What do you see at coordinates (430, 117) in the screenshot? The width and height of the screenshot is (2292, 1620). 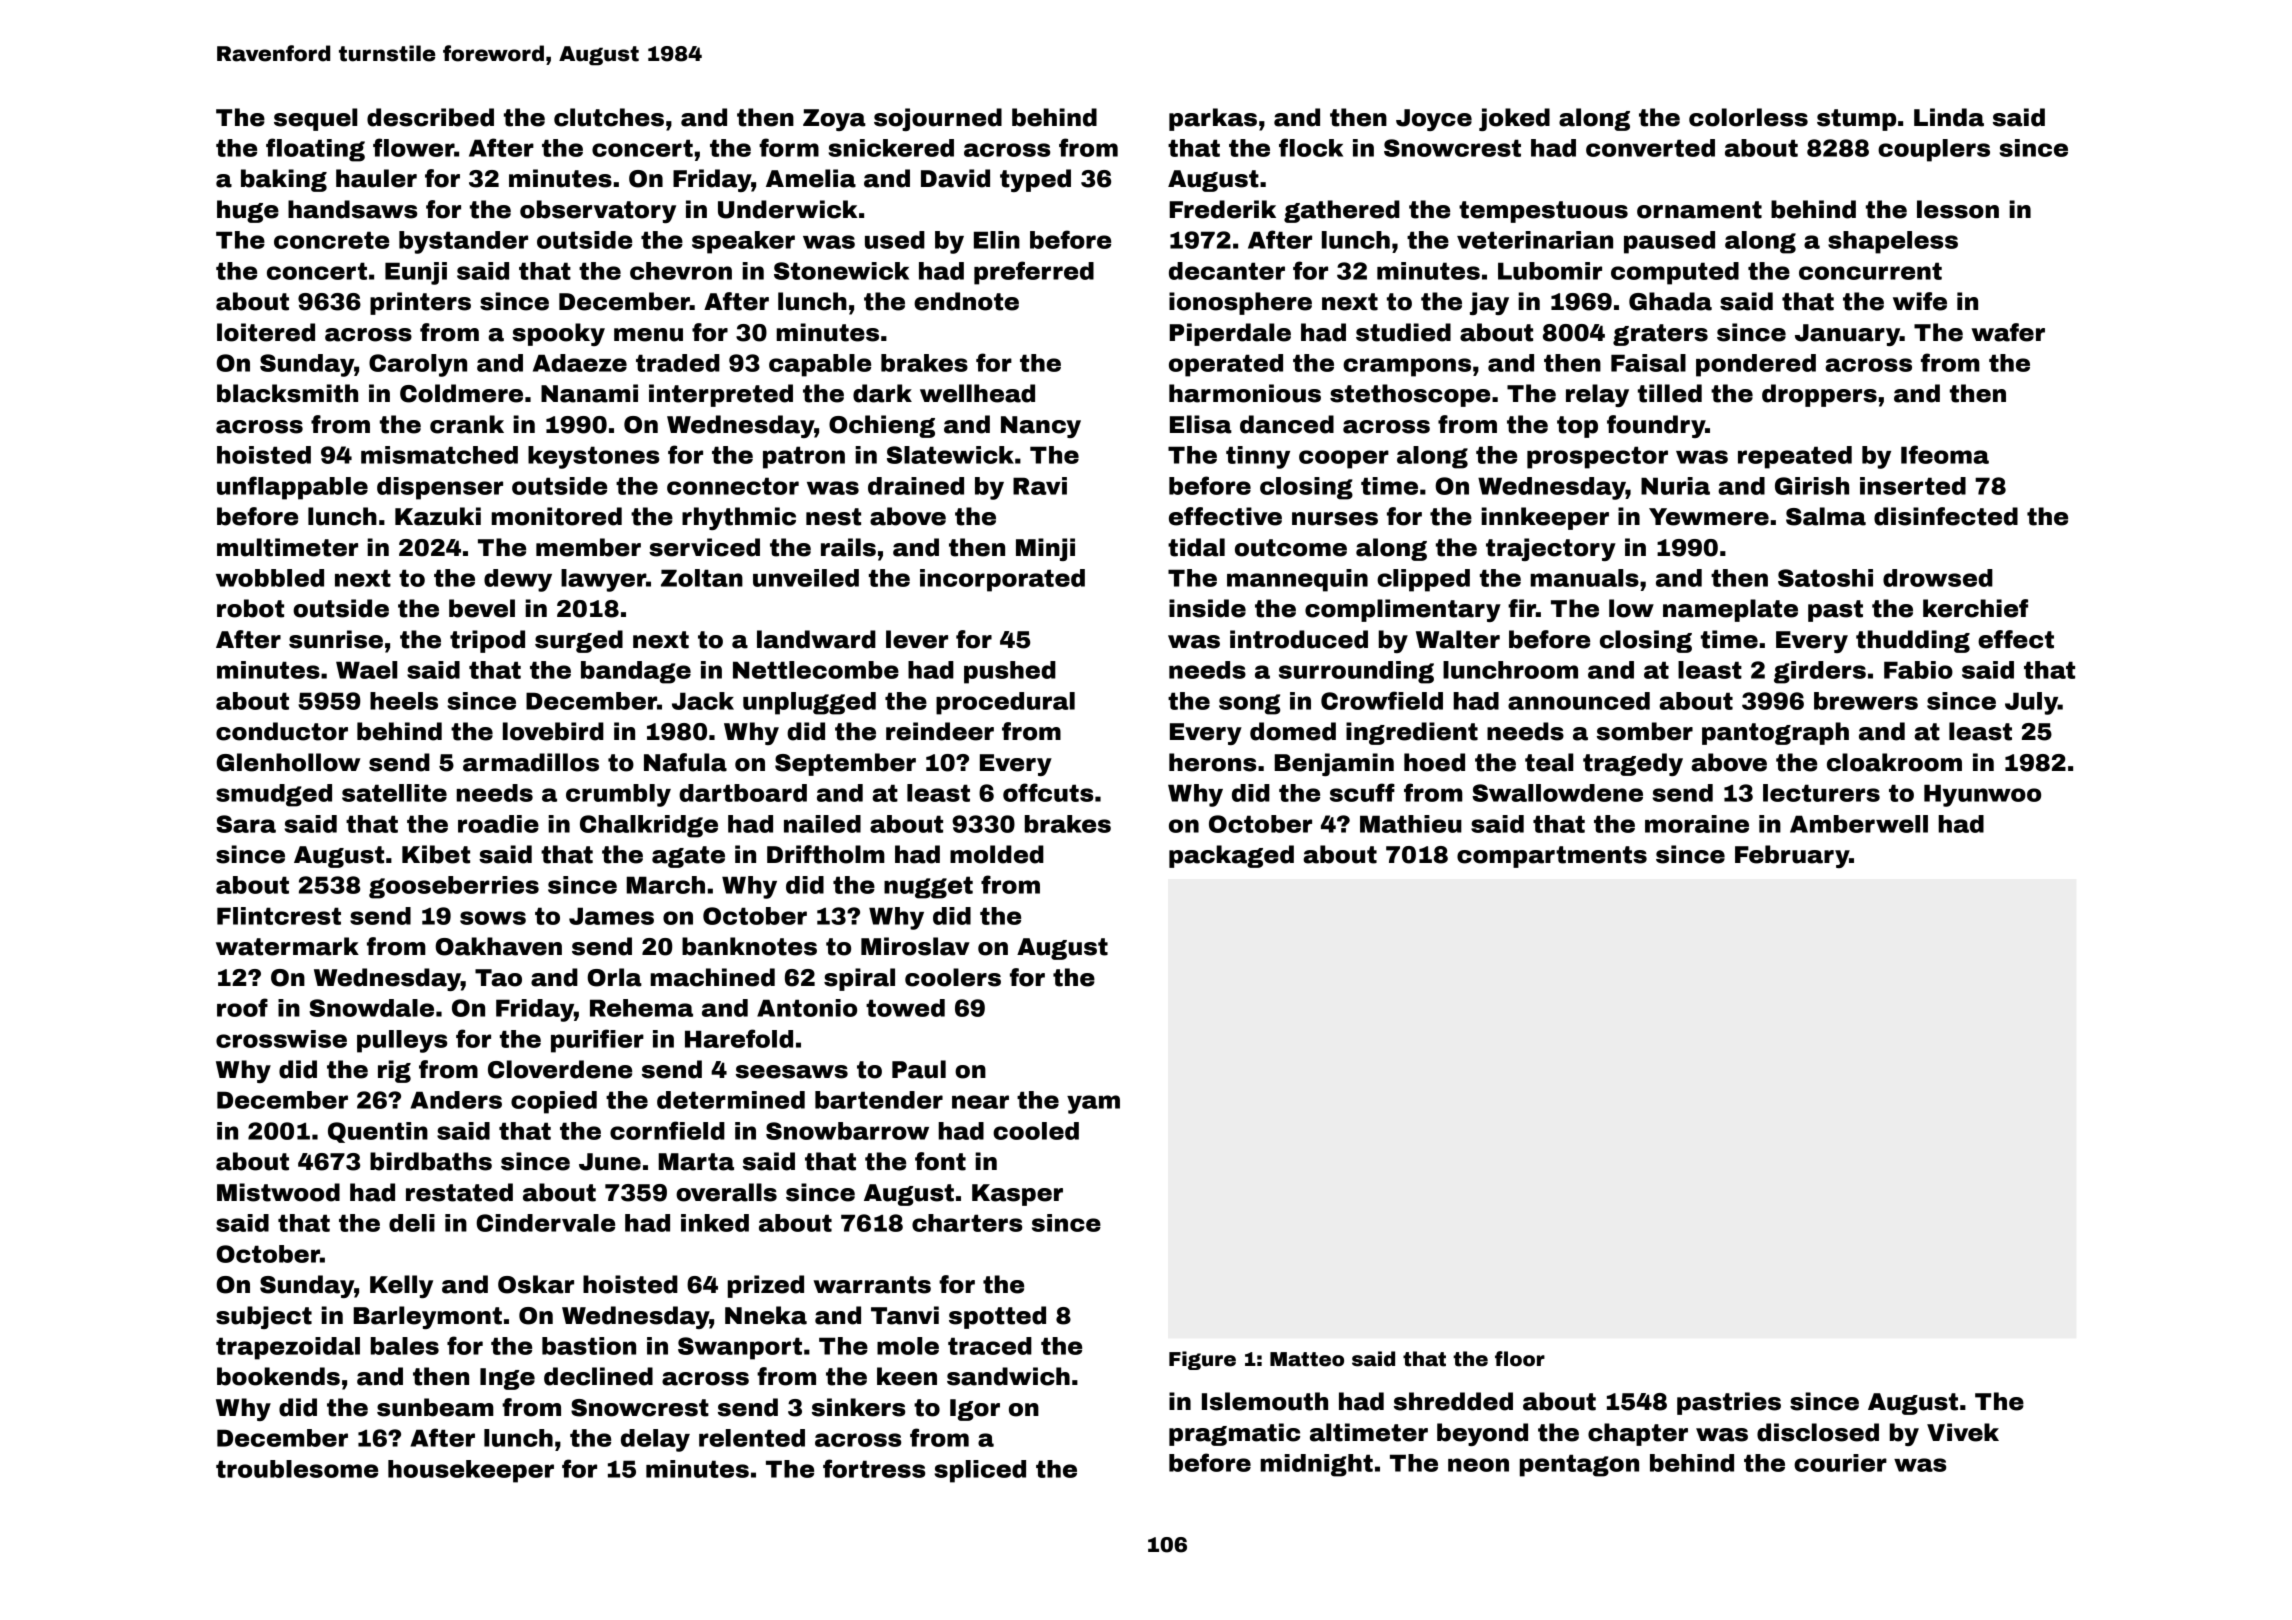 I see `described` at bounding box center [430, 117].
